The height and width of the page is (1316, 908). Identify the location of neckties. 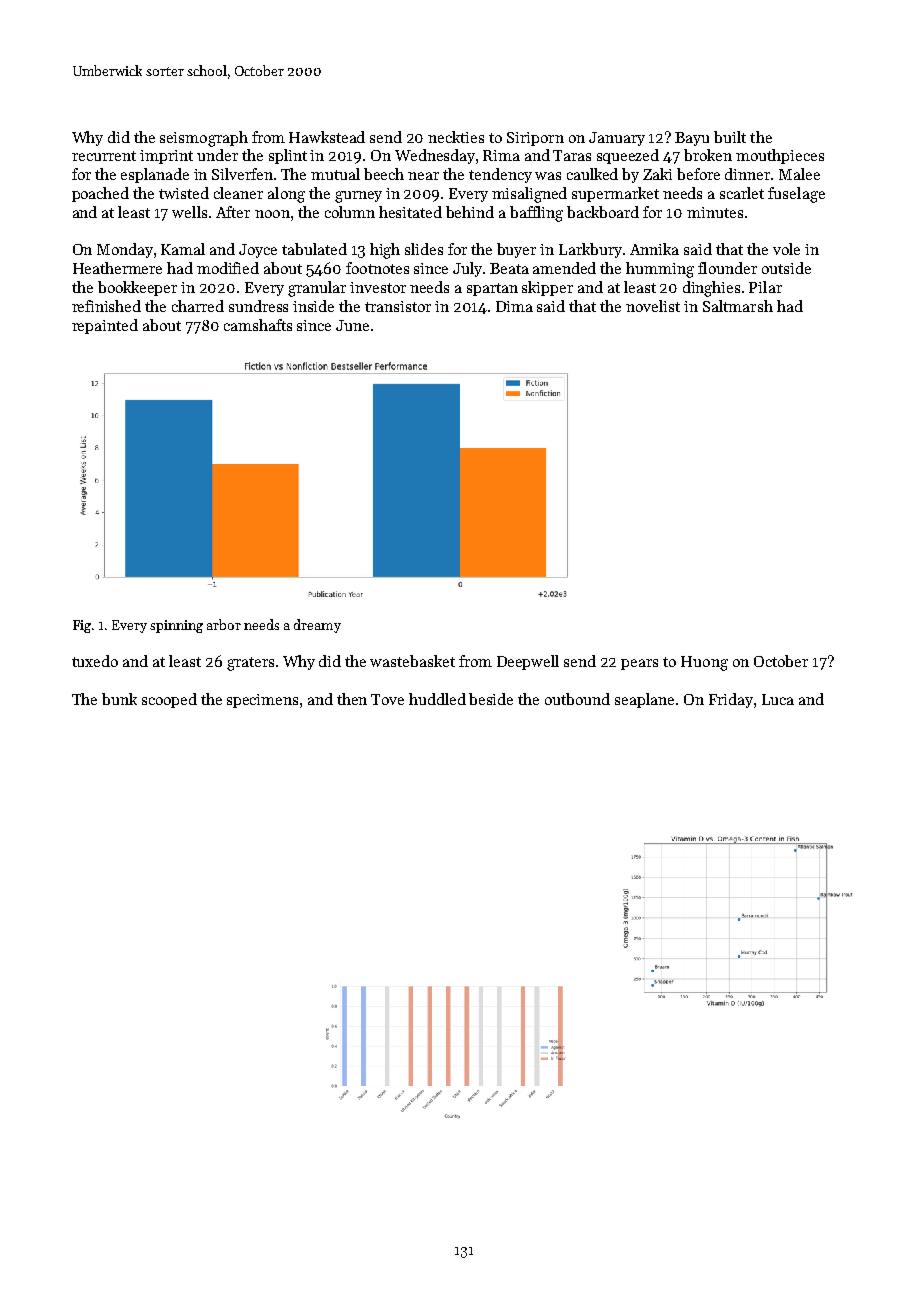
(456, 137).
